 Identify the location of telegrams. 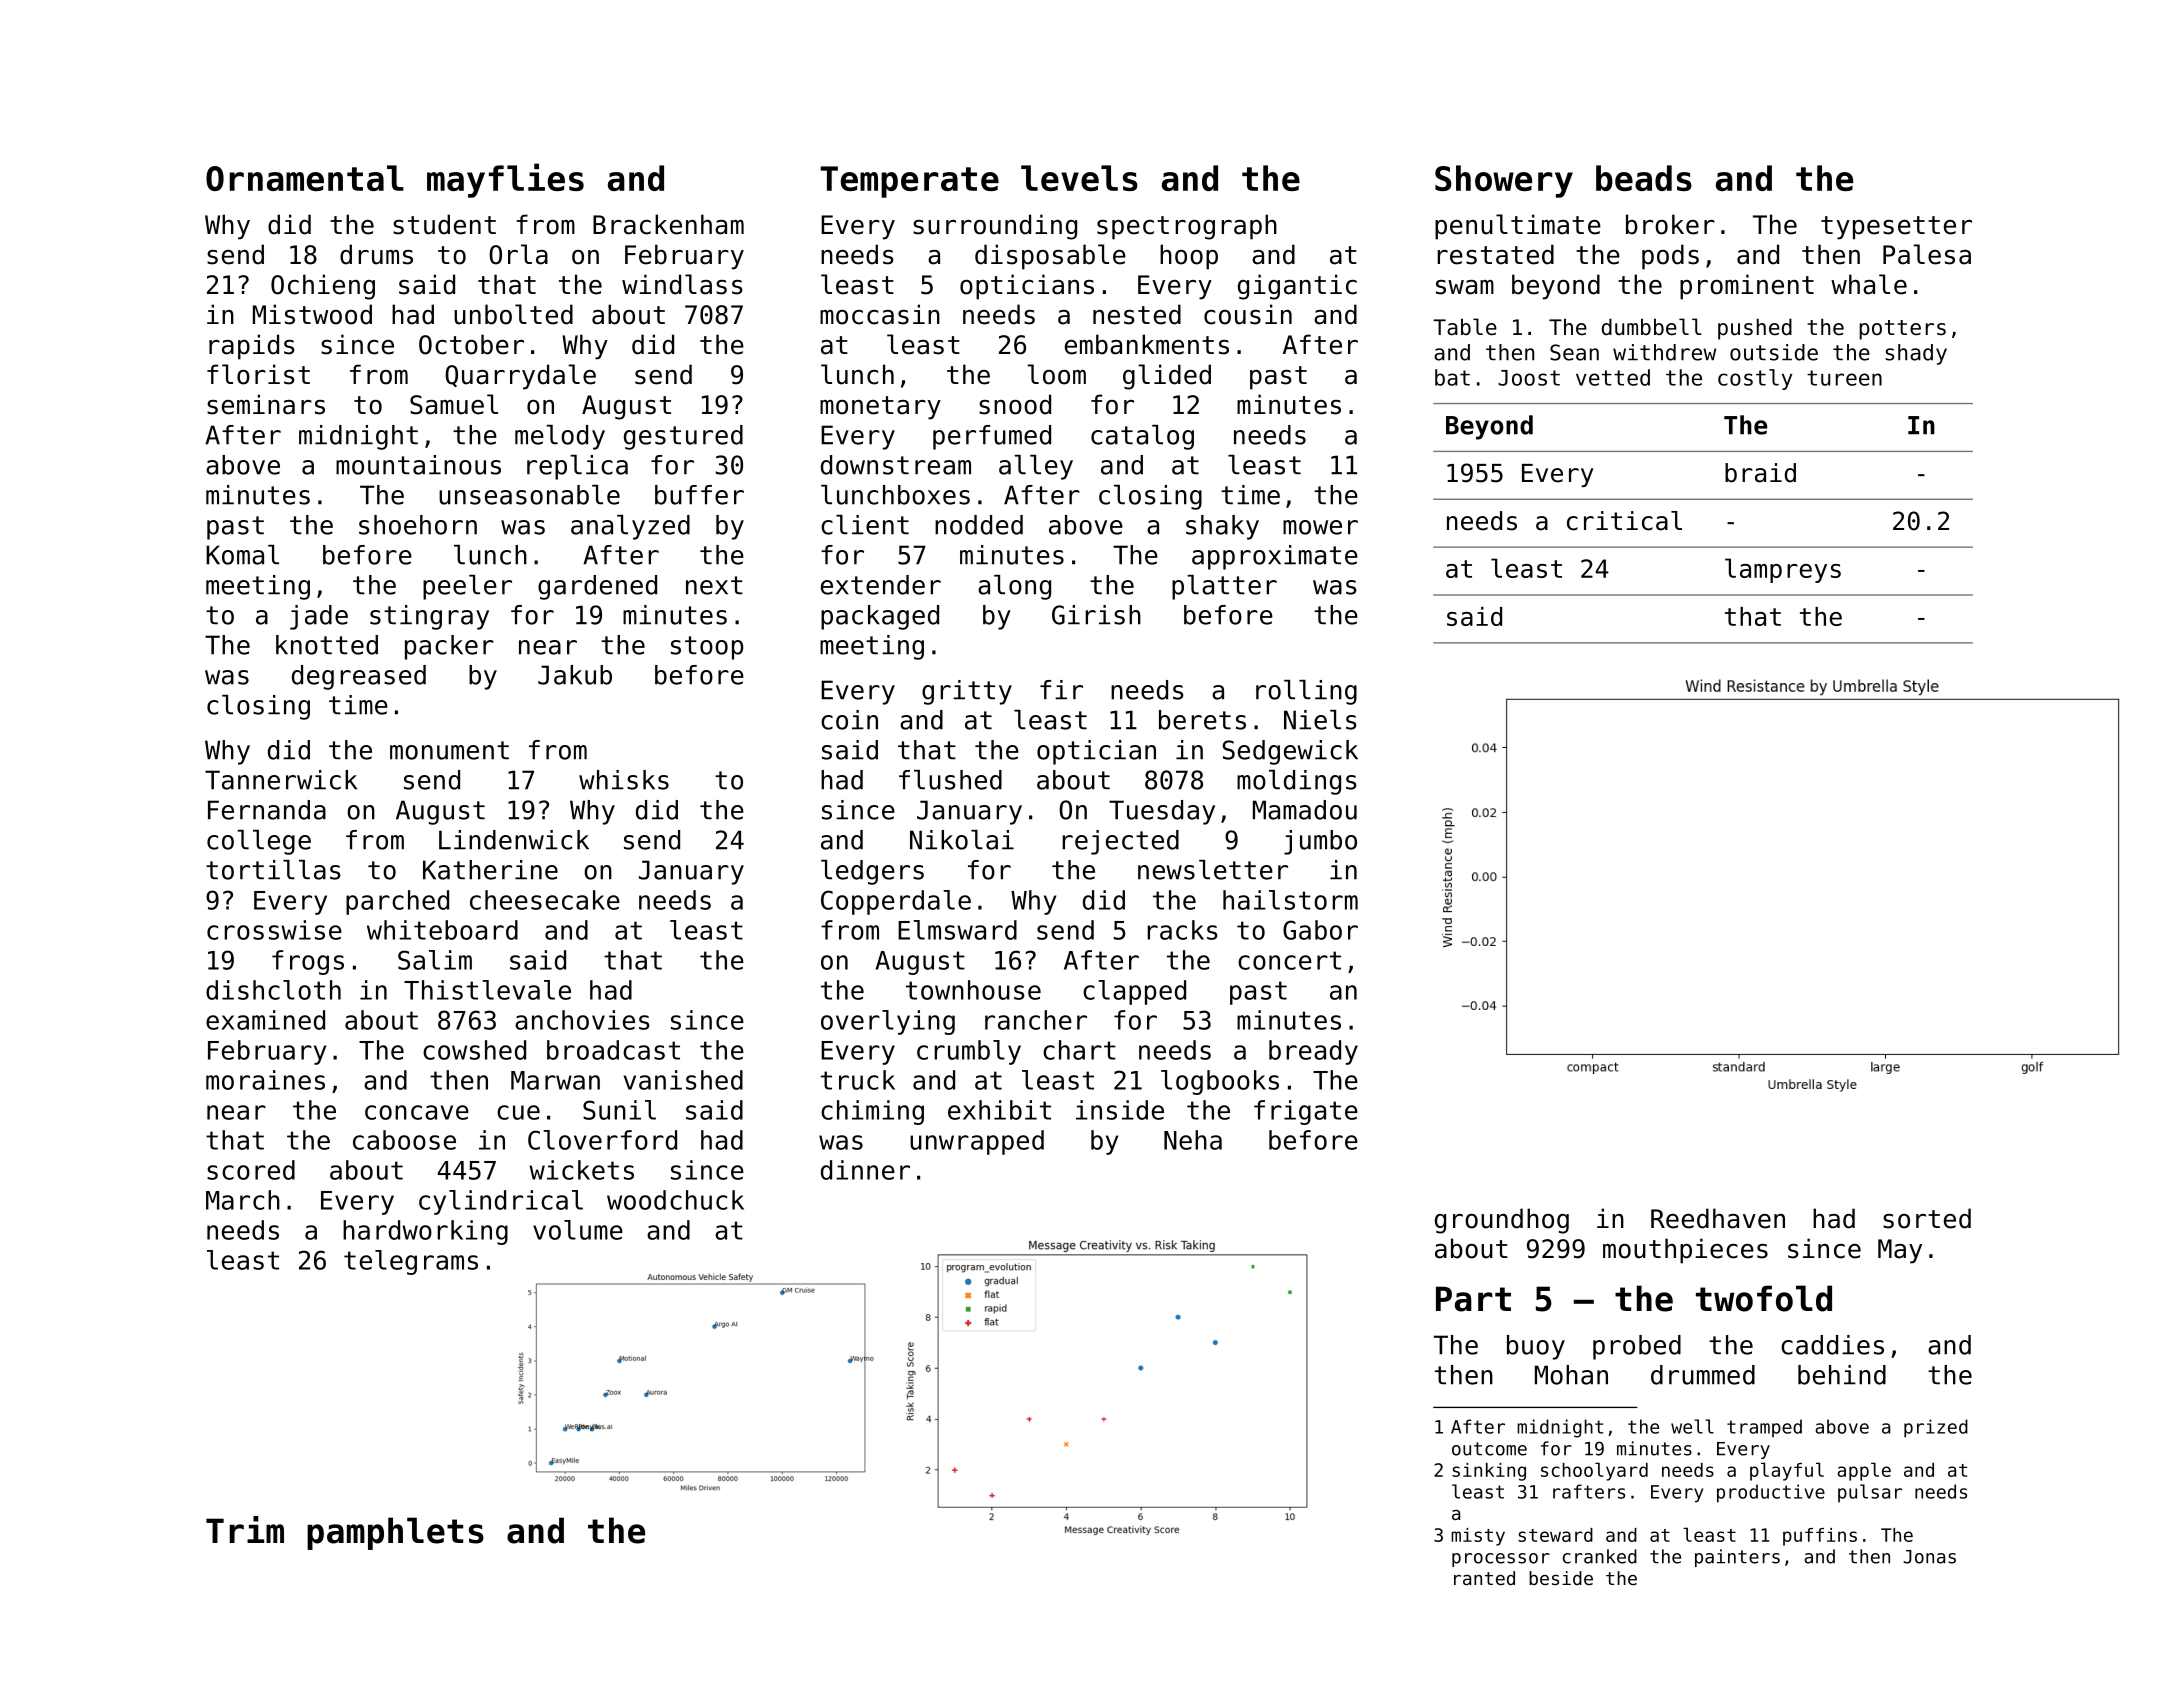
(411, 1262).
